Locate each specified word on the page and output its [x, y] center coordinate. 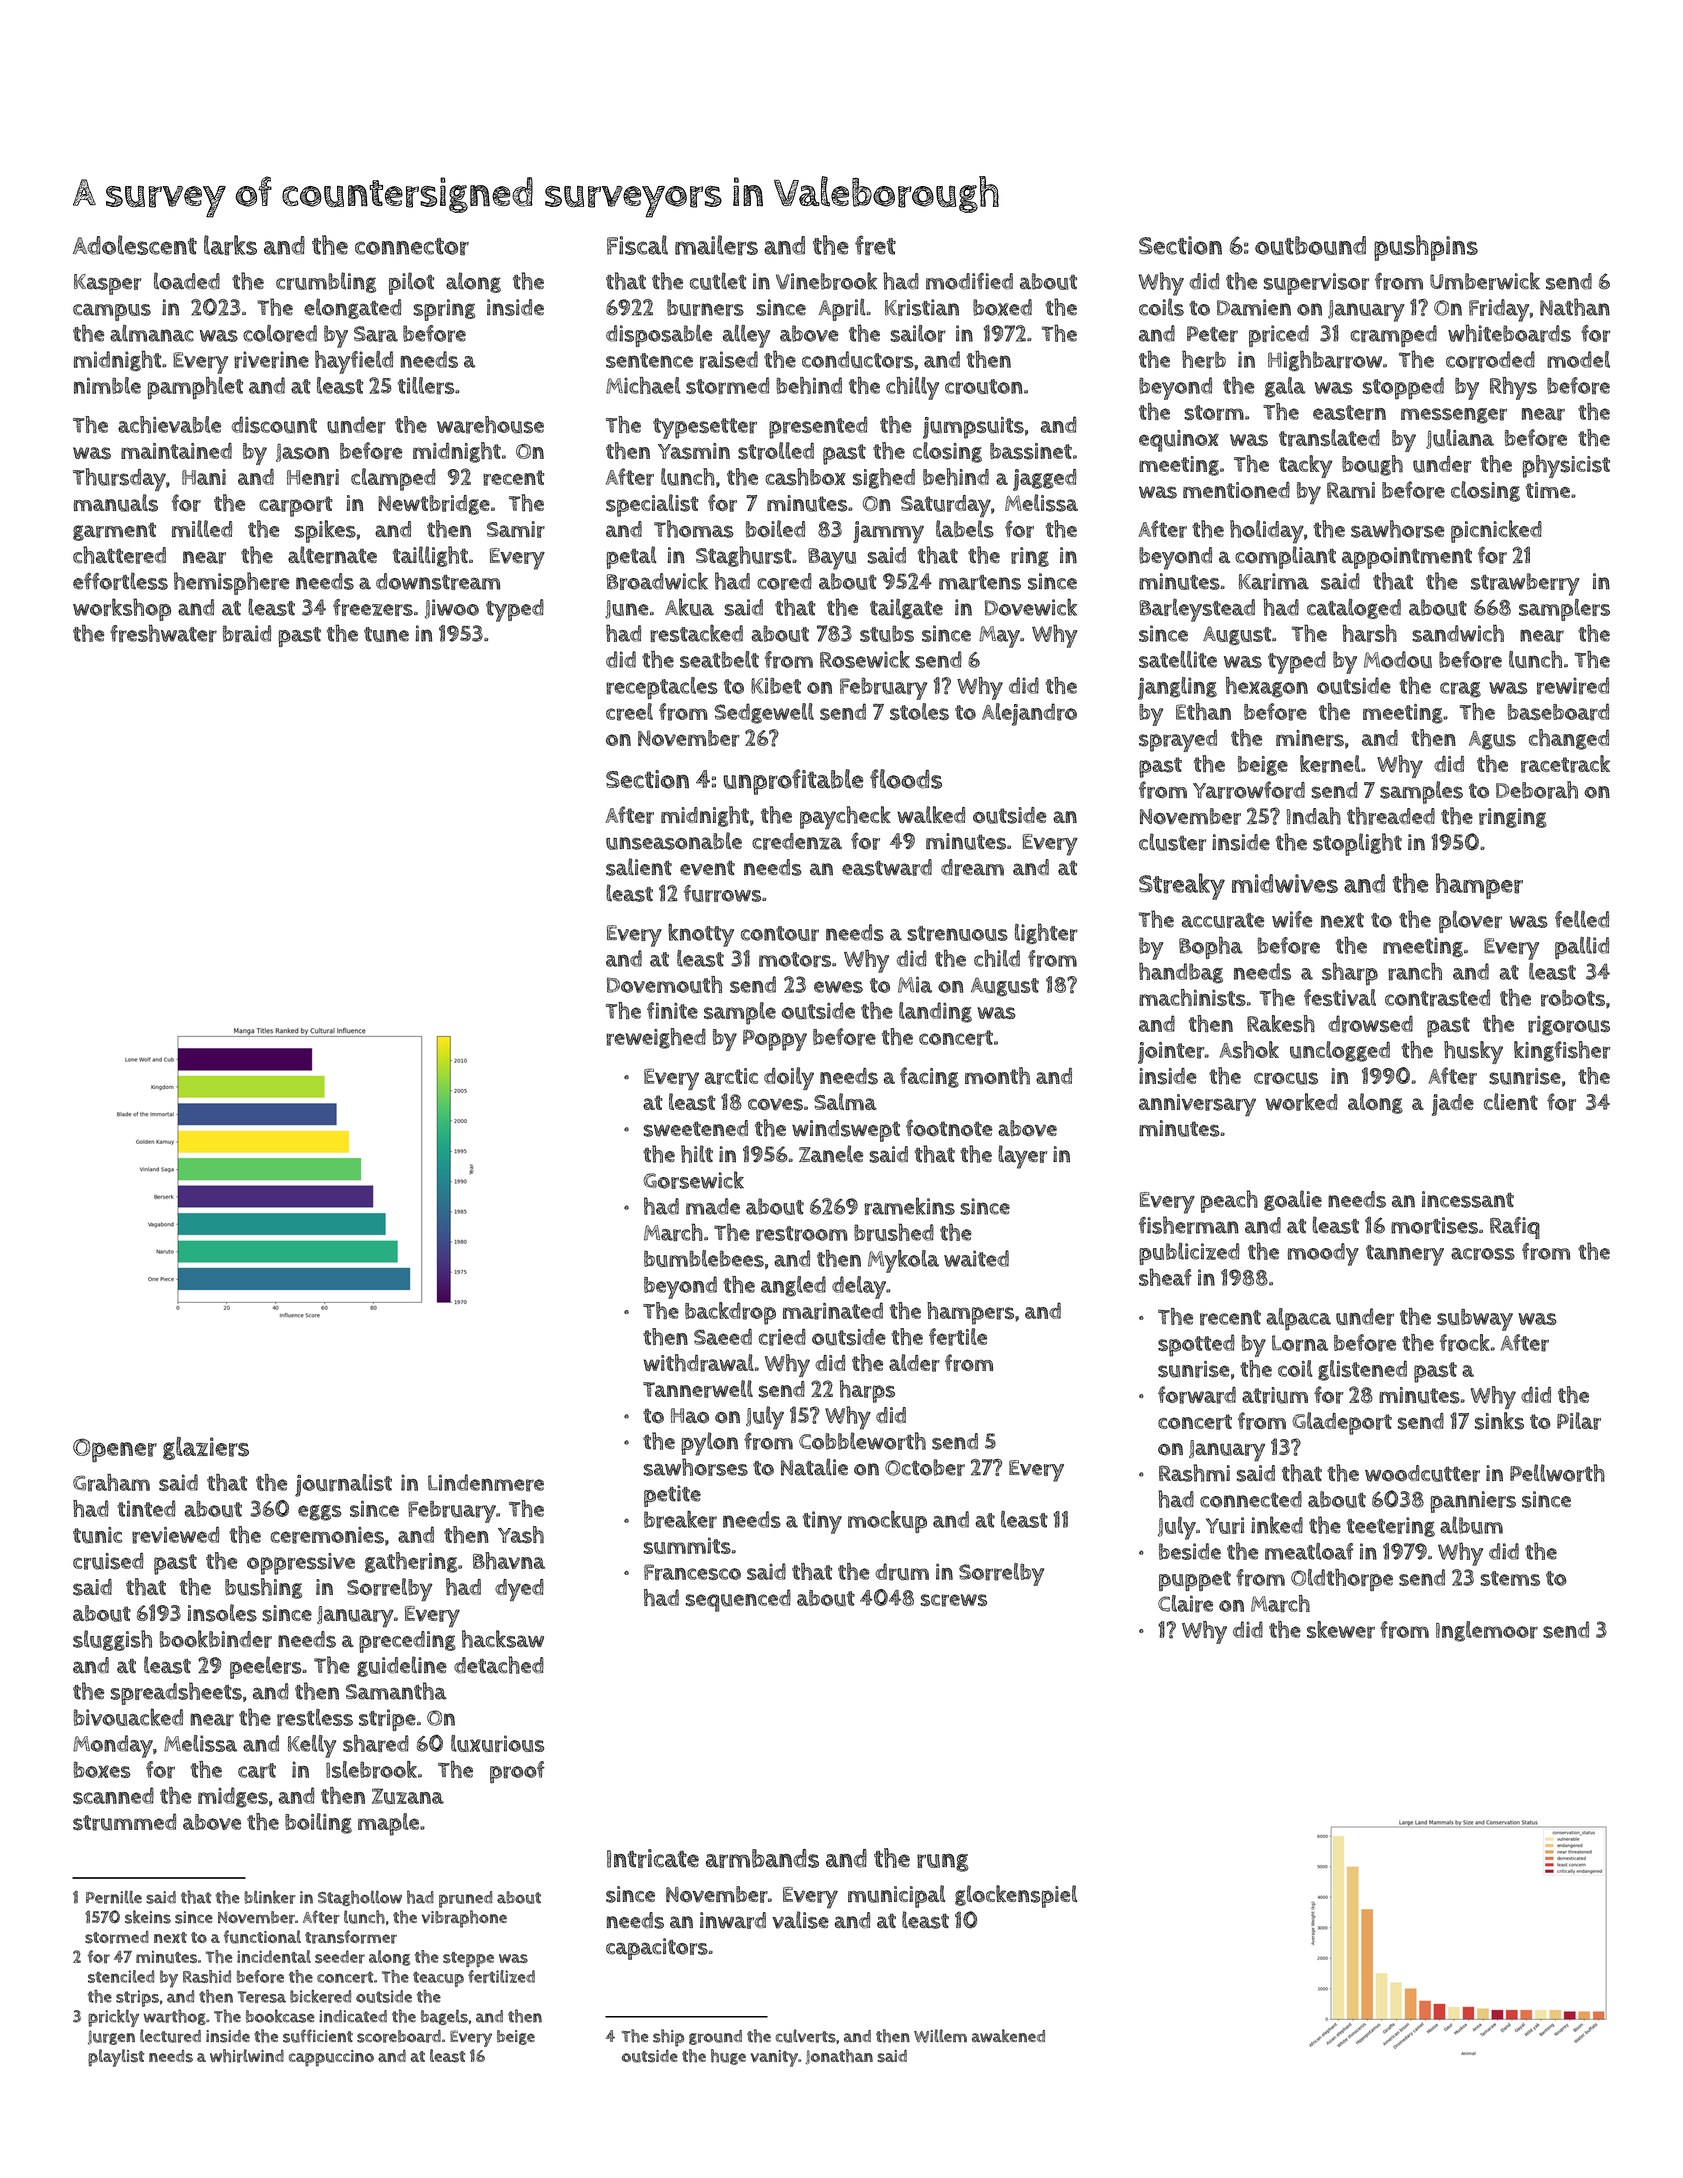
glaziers [206, 1448]
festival [1340, 997]
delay [859, 1287]
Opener [115, 1450]
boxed [1002, 307]
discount [274, 425]
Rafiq [1515, 1228]
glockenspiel [1016, 1896]
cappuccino [331, 2058]
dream [972, 867]
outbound [1310, 245]
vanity [774, 2058]
